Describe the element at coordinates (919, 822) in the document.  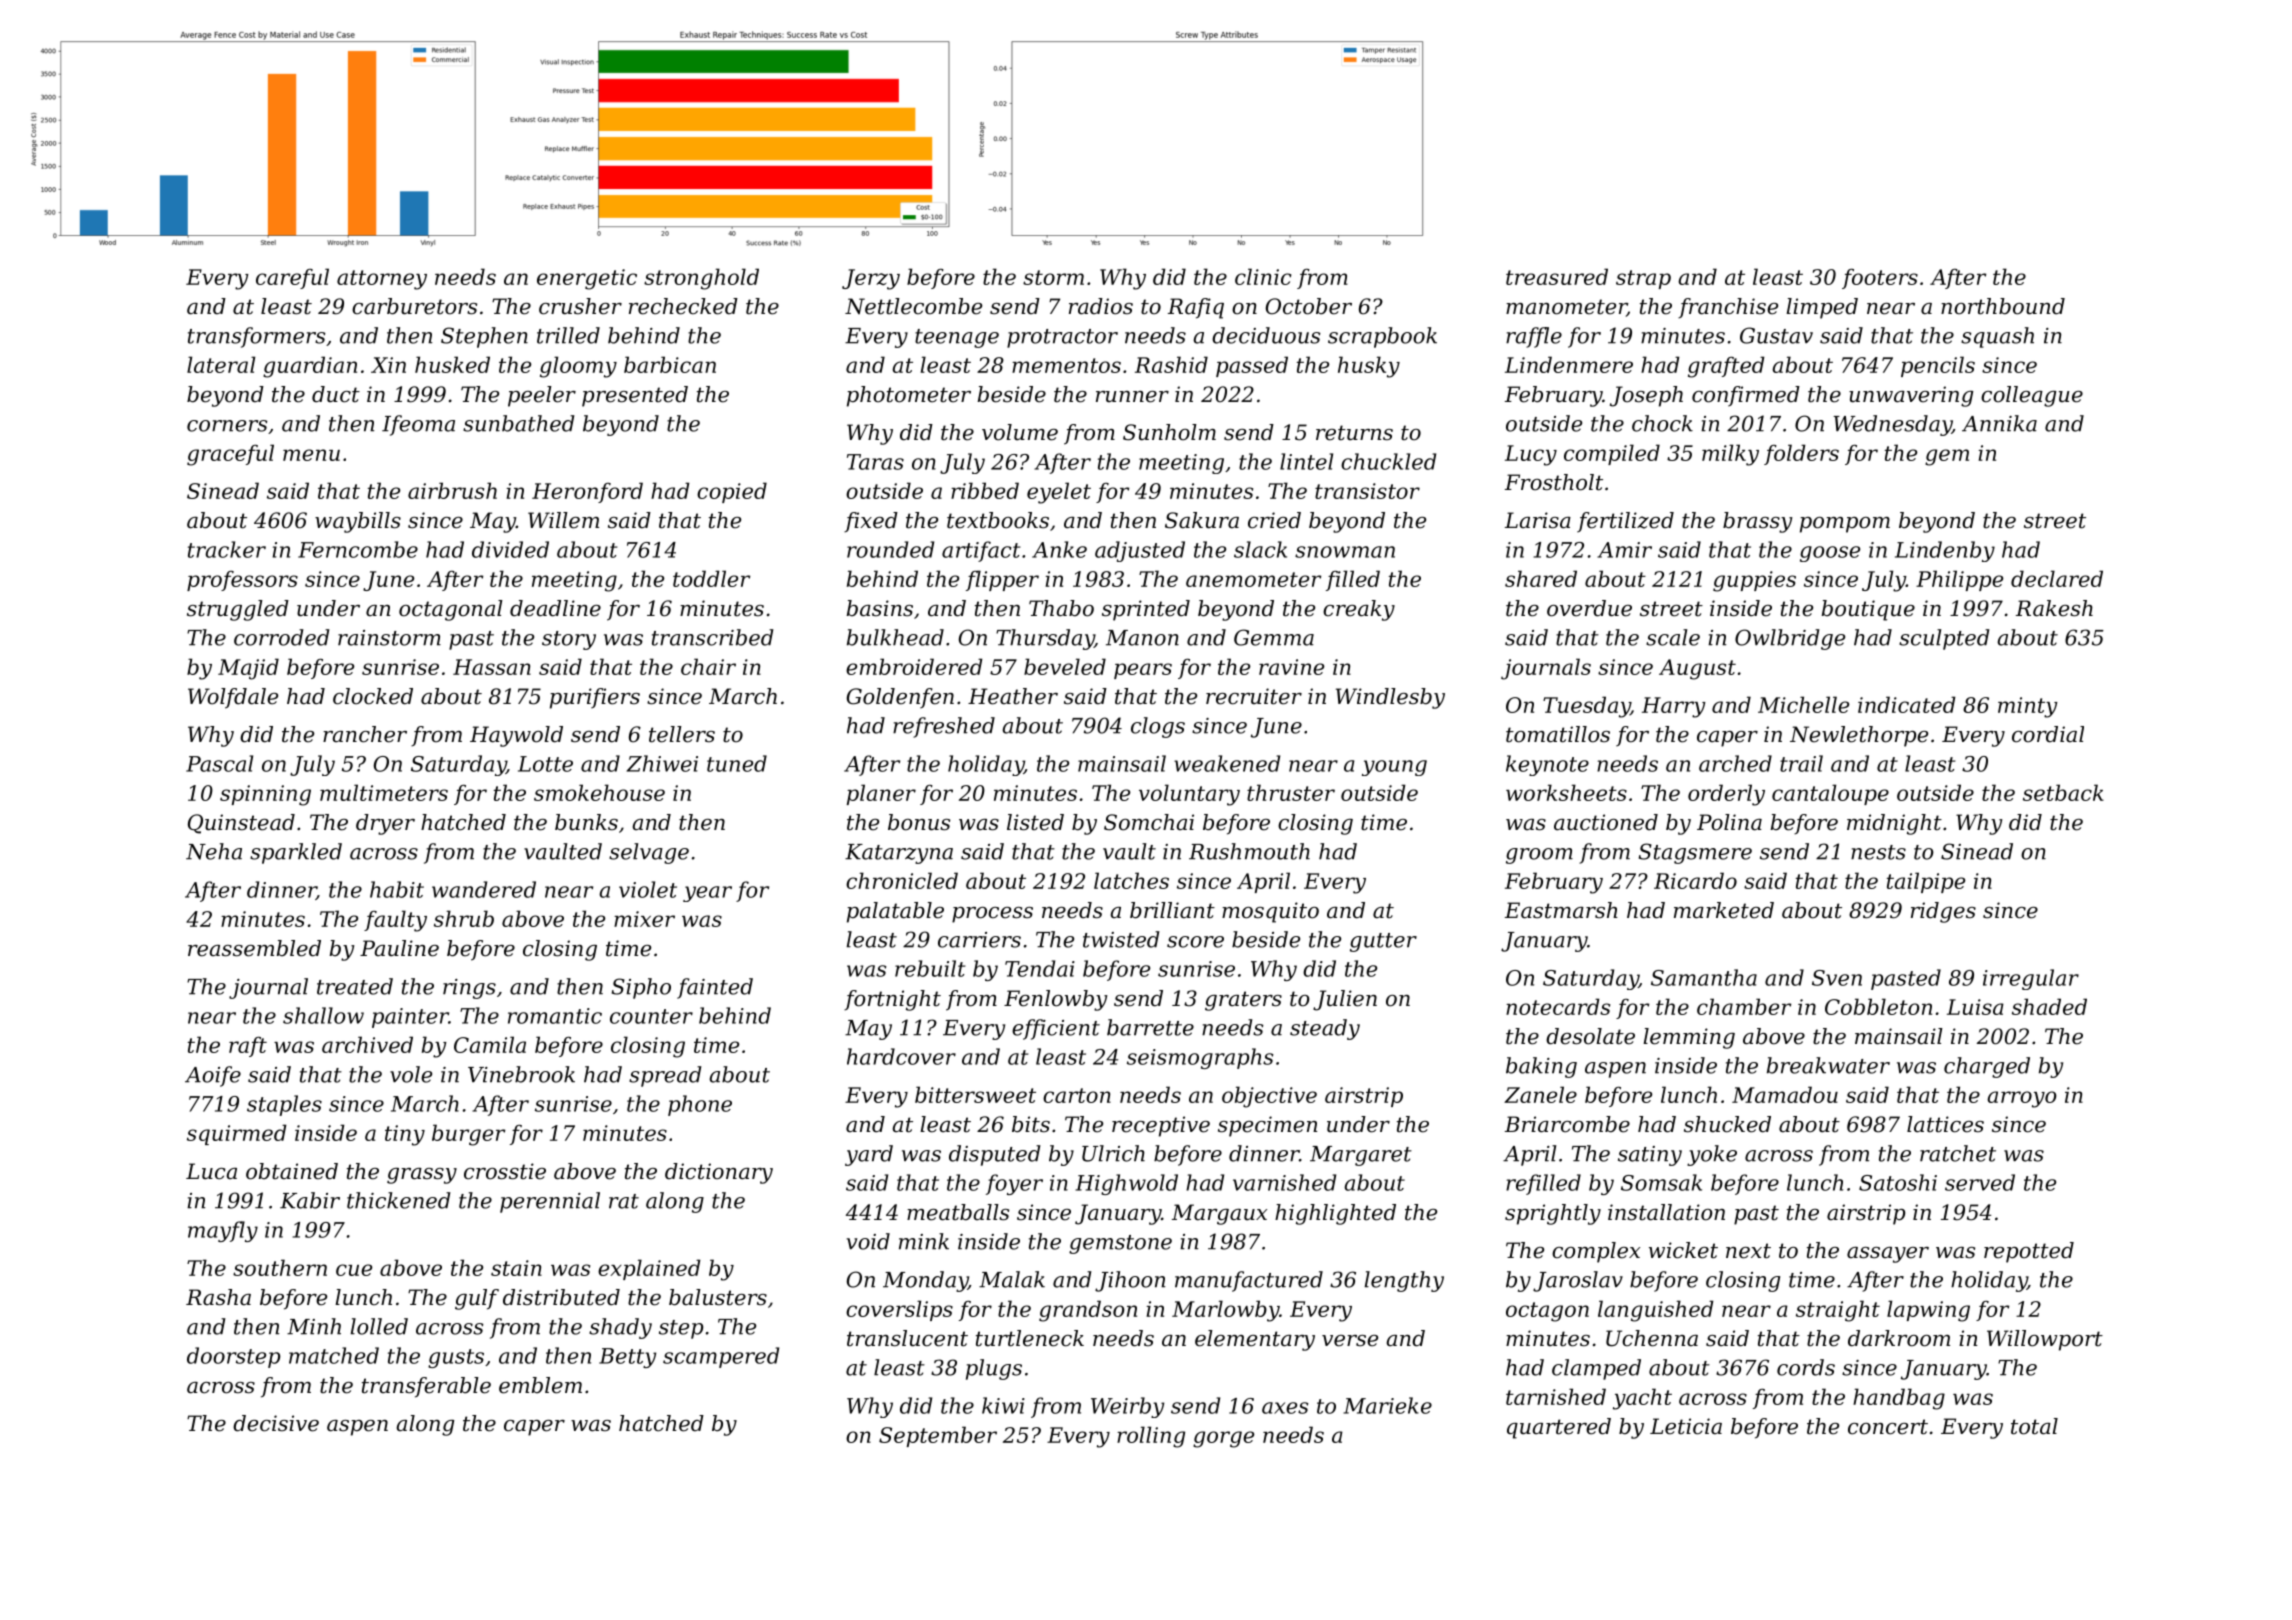
I see `bonus` at that location.
